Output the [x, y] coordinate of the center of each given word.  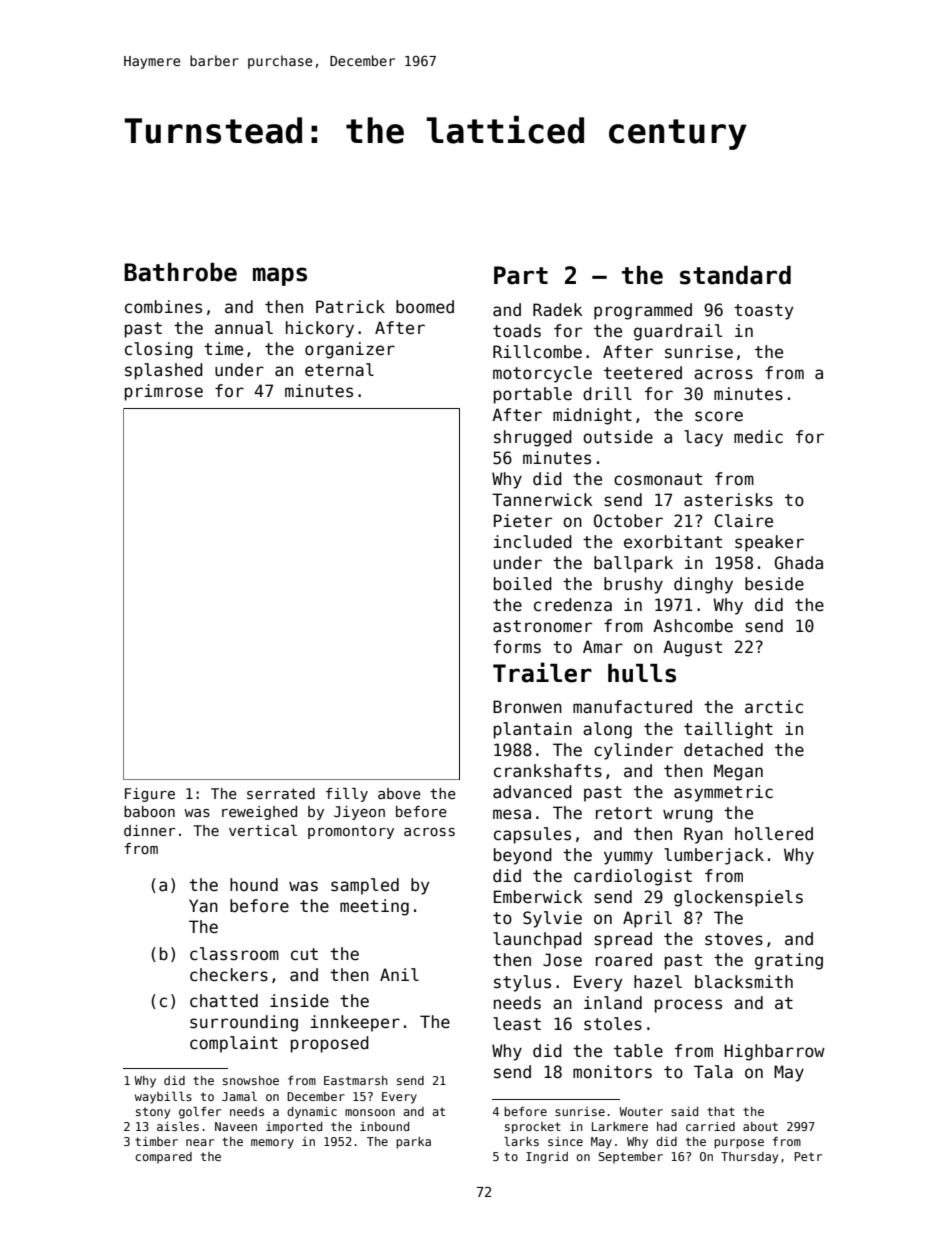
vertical [263, 830]
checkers [229, 975]
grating [789, 961]
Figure [150, 795]
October [628, 521]
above [399, 793]
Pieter [523, 521]
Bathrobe [180, 272]
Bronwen [527, 707]
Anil [399, 974]
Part [521, 275]
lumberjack [714, 856]
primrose [164, 392]
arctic [774, 707]
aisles [178, 1126]
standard [735, 275]
